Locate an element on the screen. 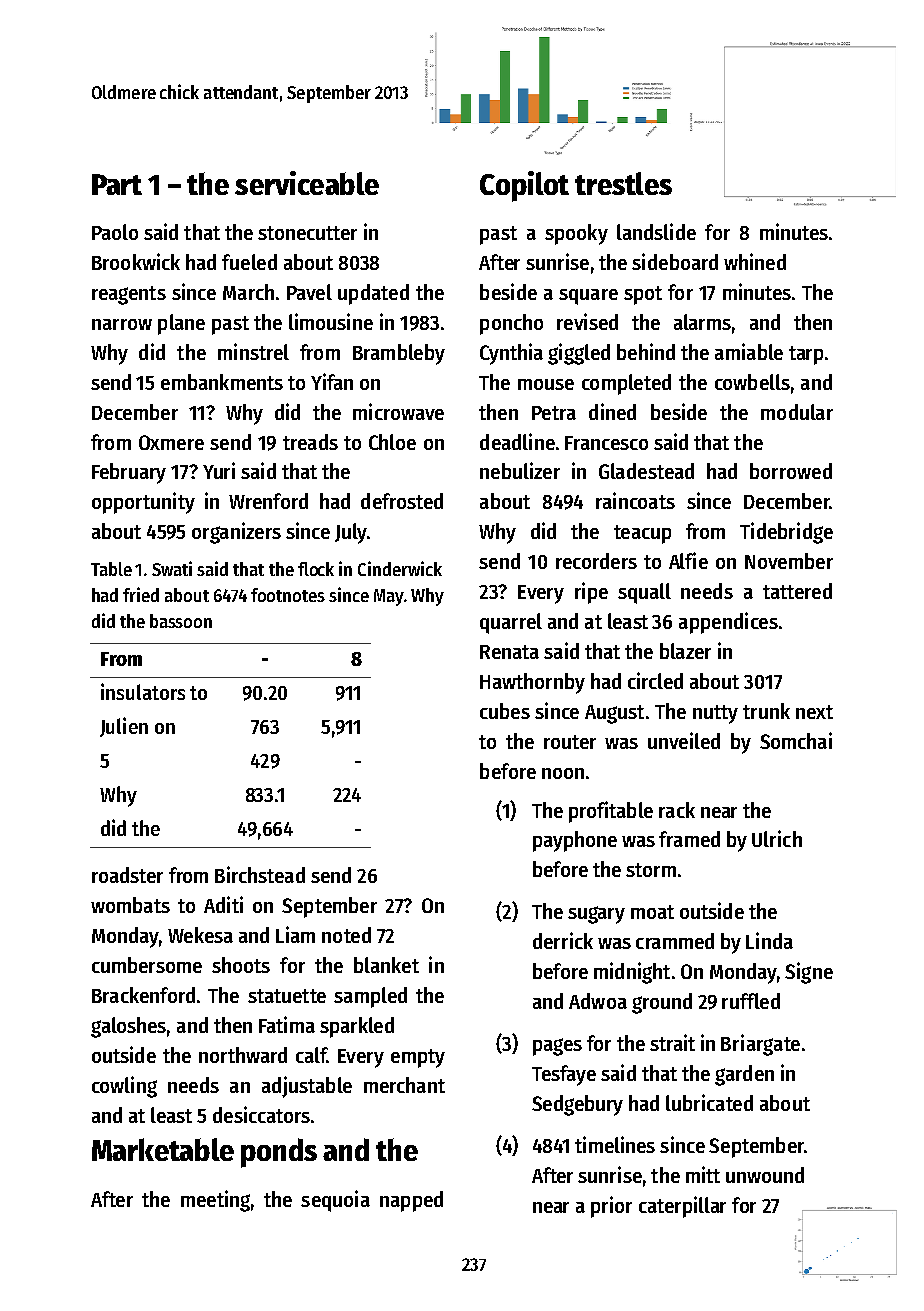  nebulizer is located at coordinates (520, 470).
